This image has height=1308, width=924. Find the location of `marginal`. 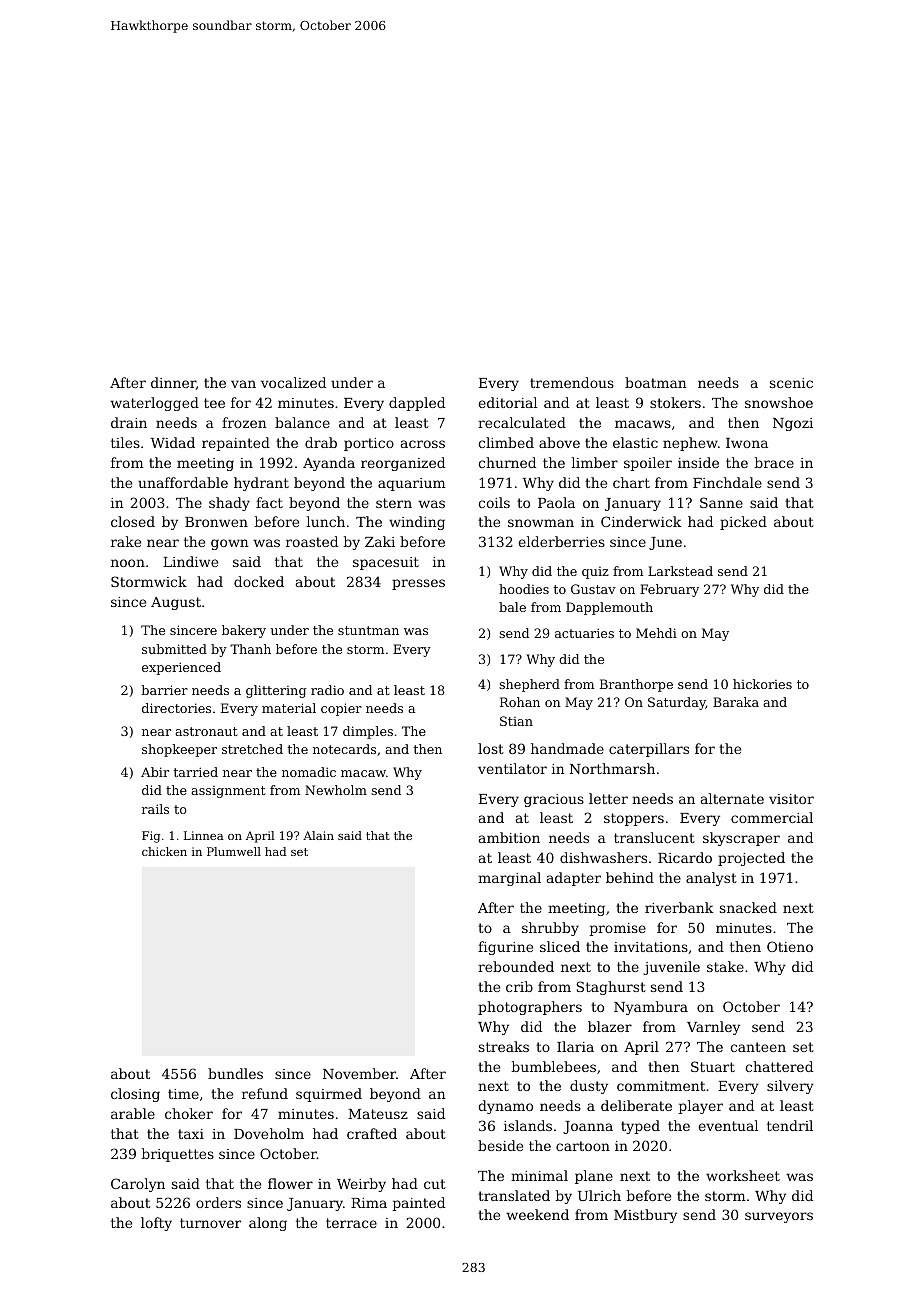

marginal is located at coordinates (509, 879).
